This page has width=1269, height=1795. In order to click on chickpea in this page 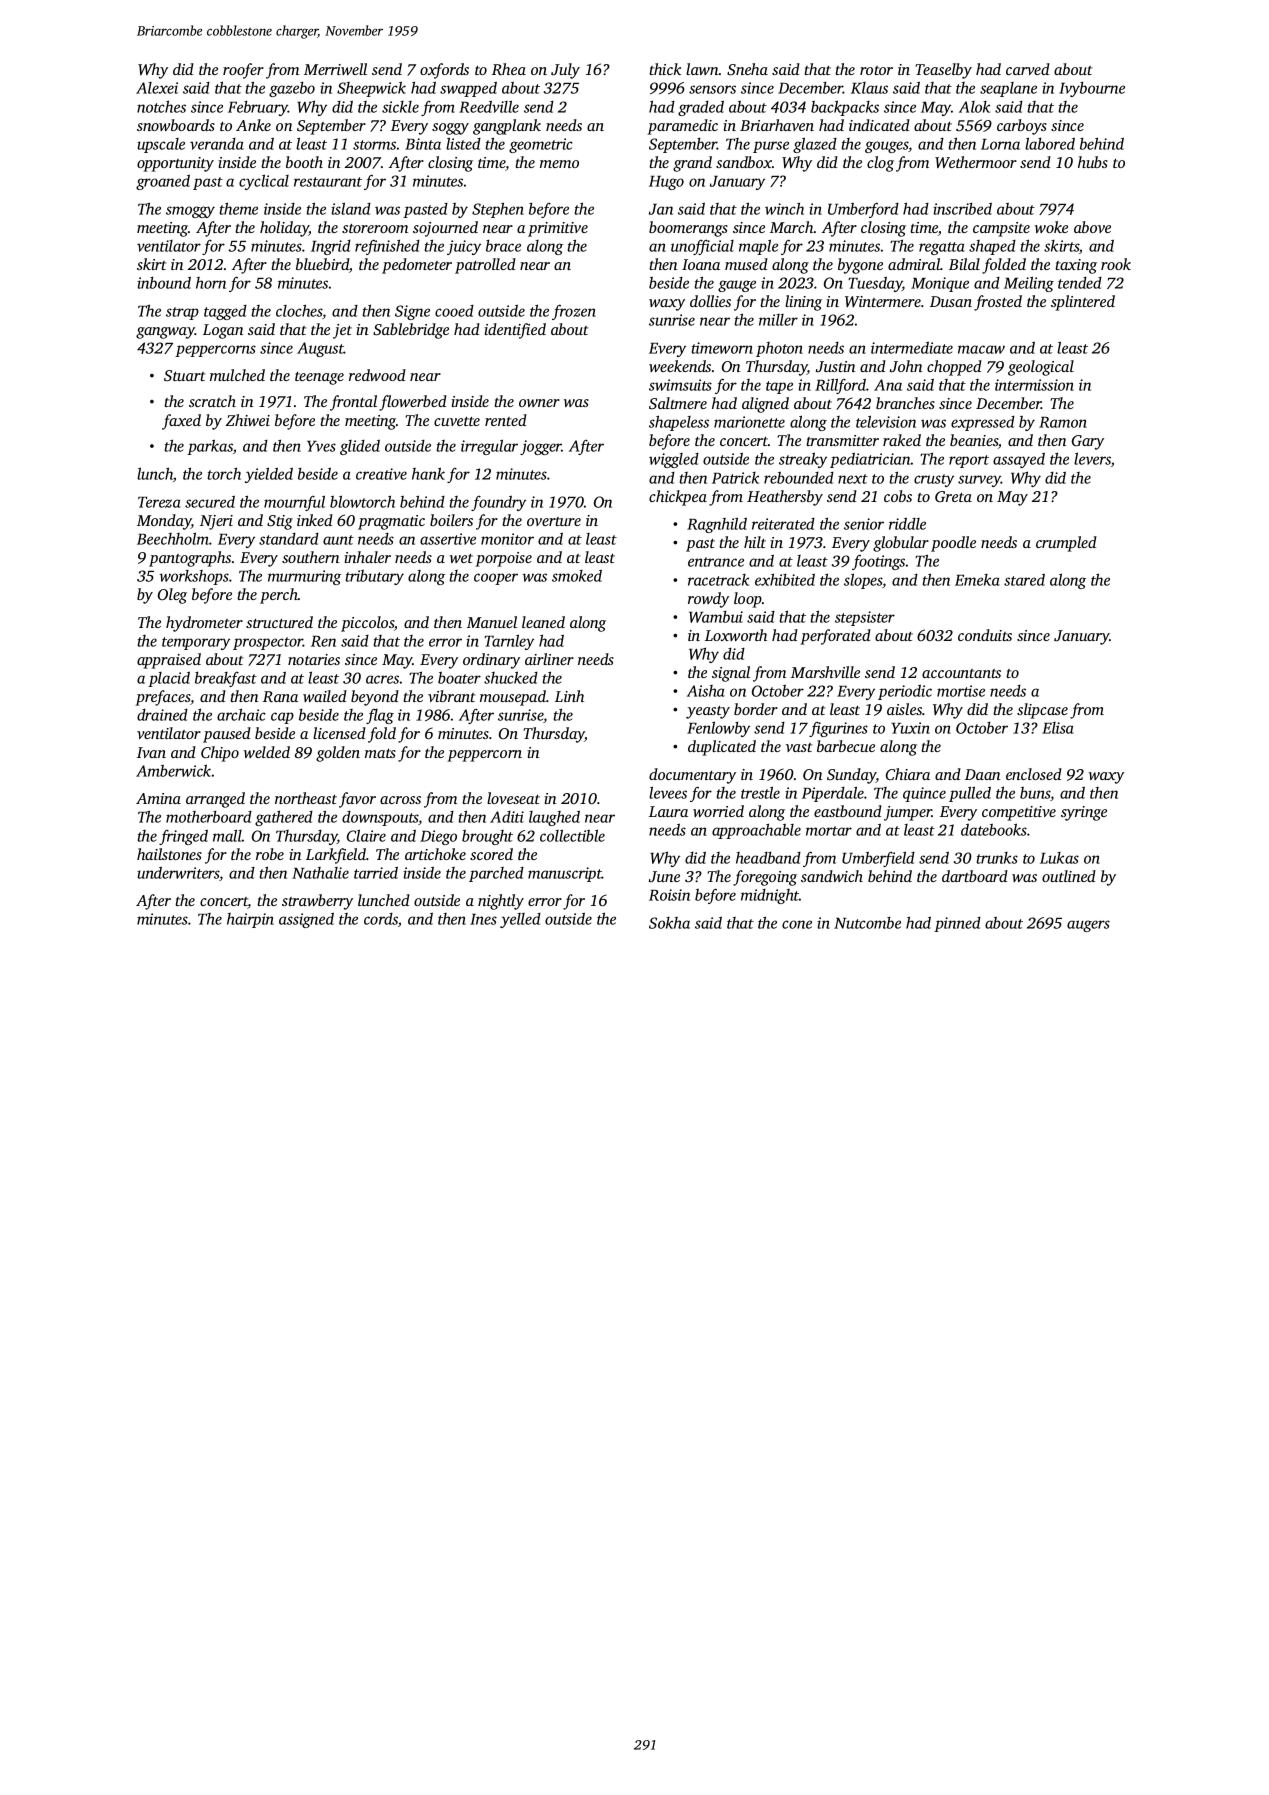, I will do `click(678, 498)`.
